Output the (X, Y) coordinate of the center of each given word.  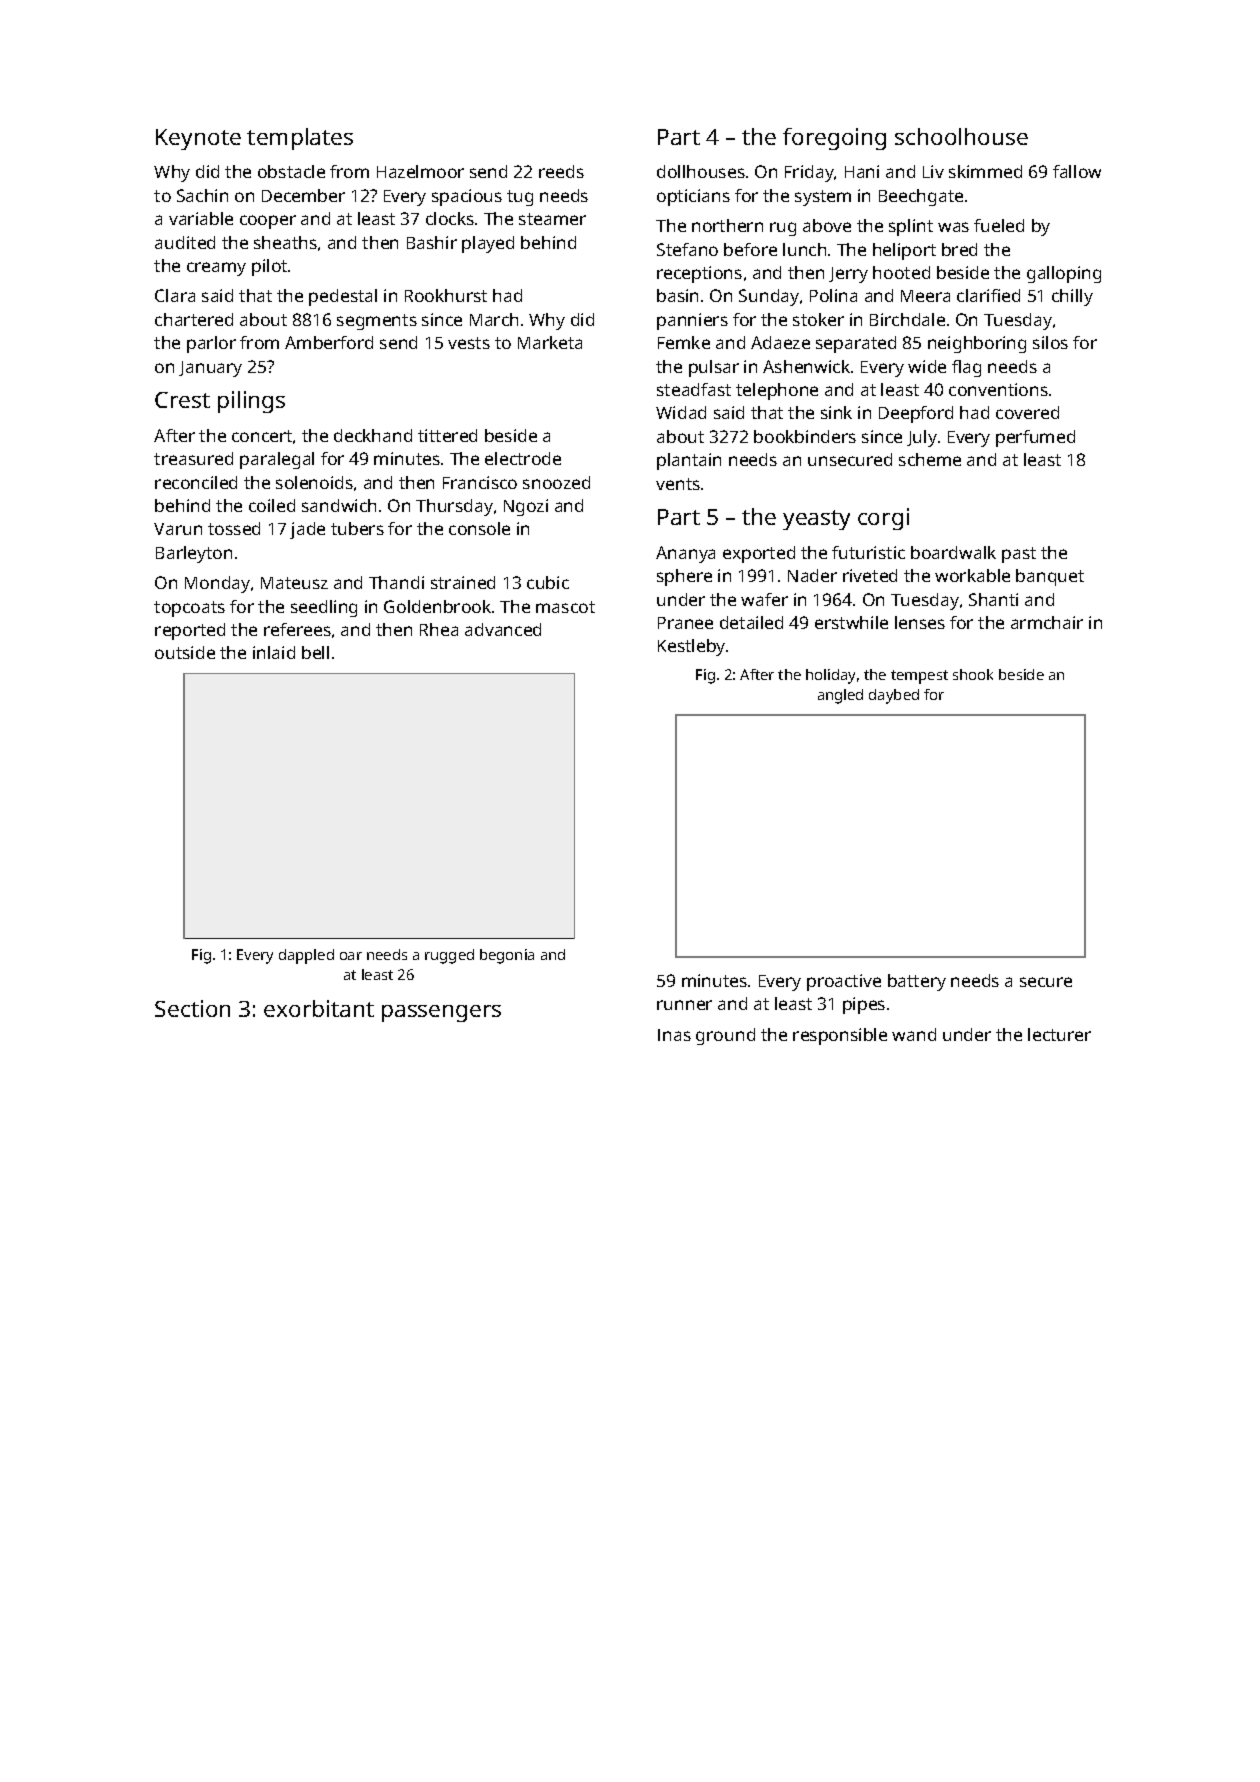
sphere (684, 577)
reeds (561, 171)
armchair (1047, 622)
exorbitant (319, 1008)
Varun (178, 529)
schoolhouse (961, 136)
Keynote (198, 139)
